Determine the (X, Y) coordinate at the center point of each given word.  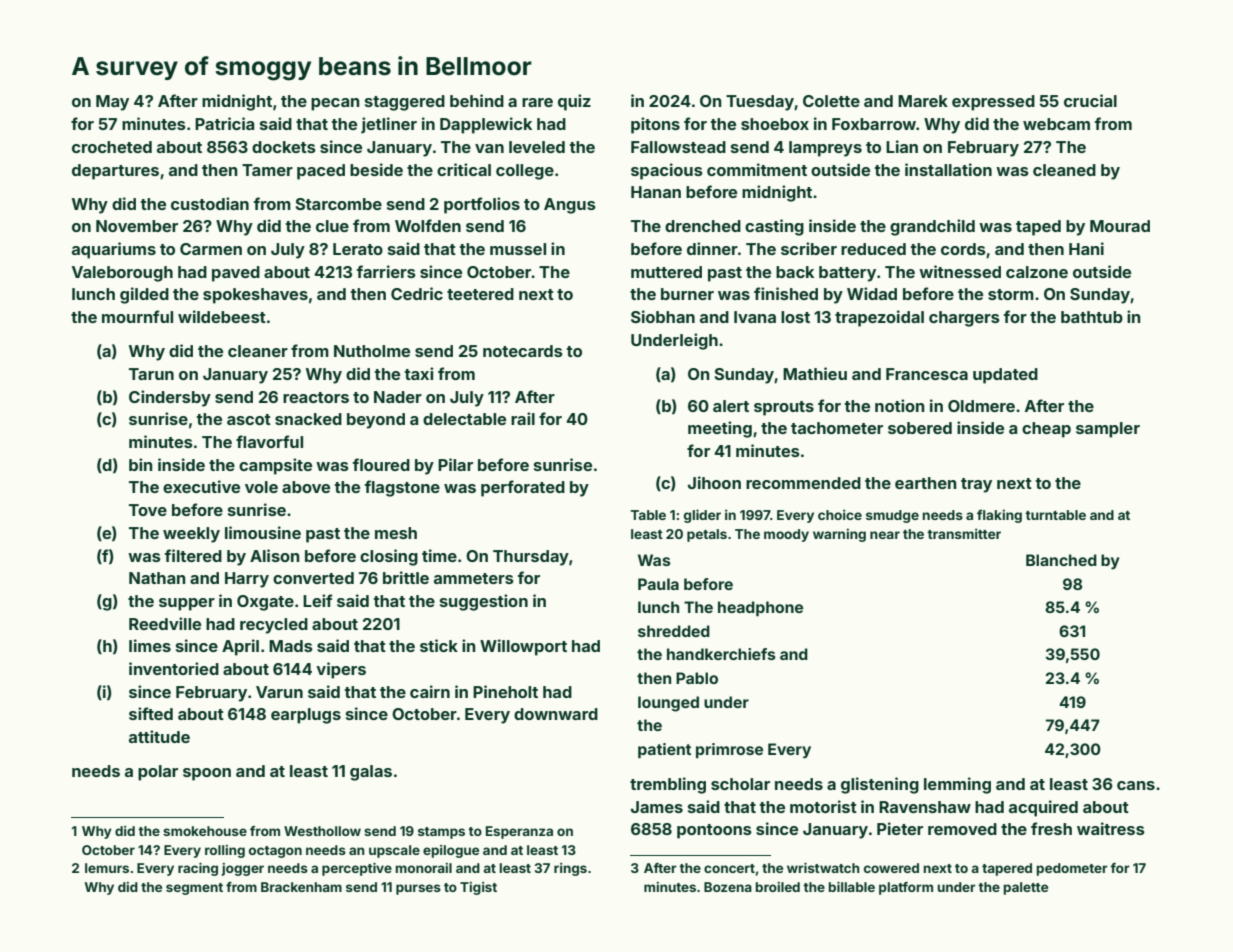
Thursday (531, 558)
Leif (318, 600)
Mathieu (815, 373)
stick (439, 645)
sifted (151, 713)
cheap (1046, 430)
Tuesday (760, 103)
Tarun (151, 374)
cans (1136, 785)
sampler (1108, 430)
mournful (137, 316)
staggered (405, 103)
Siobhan (663, 316)
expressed (993, 103)
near (885, 535)
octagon (275, 852)
